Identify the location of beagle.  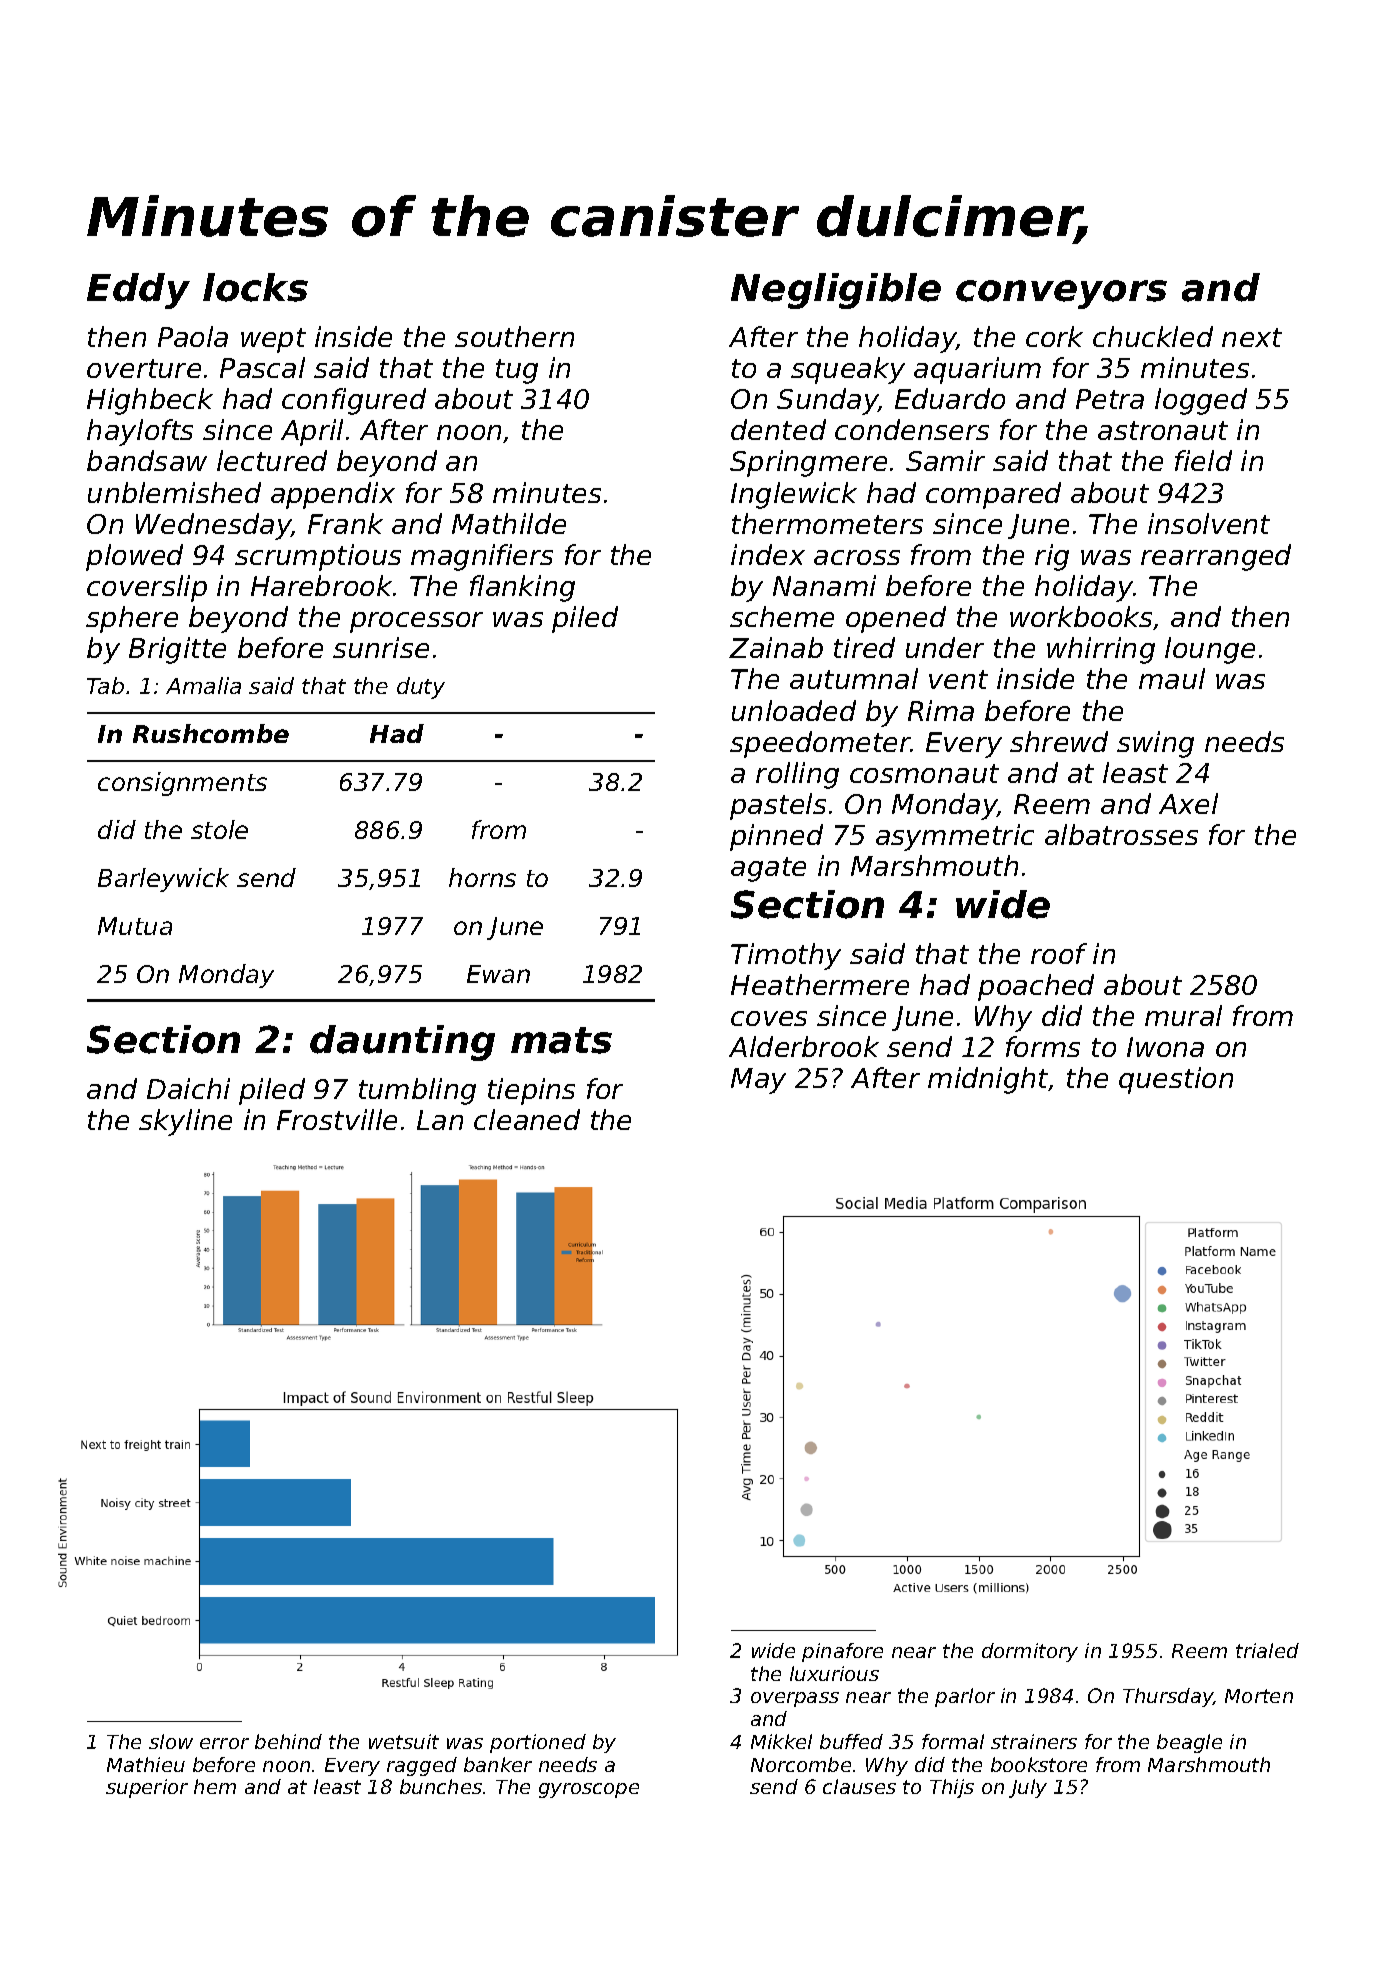
(1189, 1743).
